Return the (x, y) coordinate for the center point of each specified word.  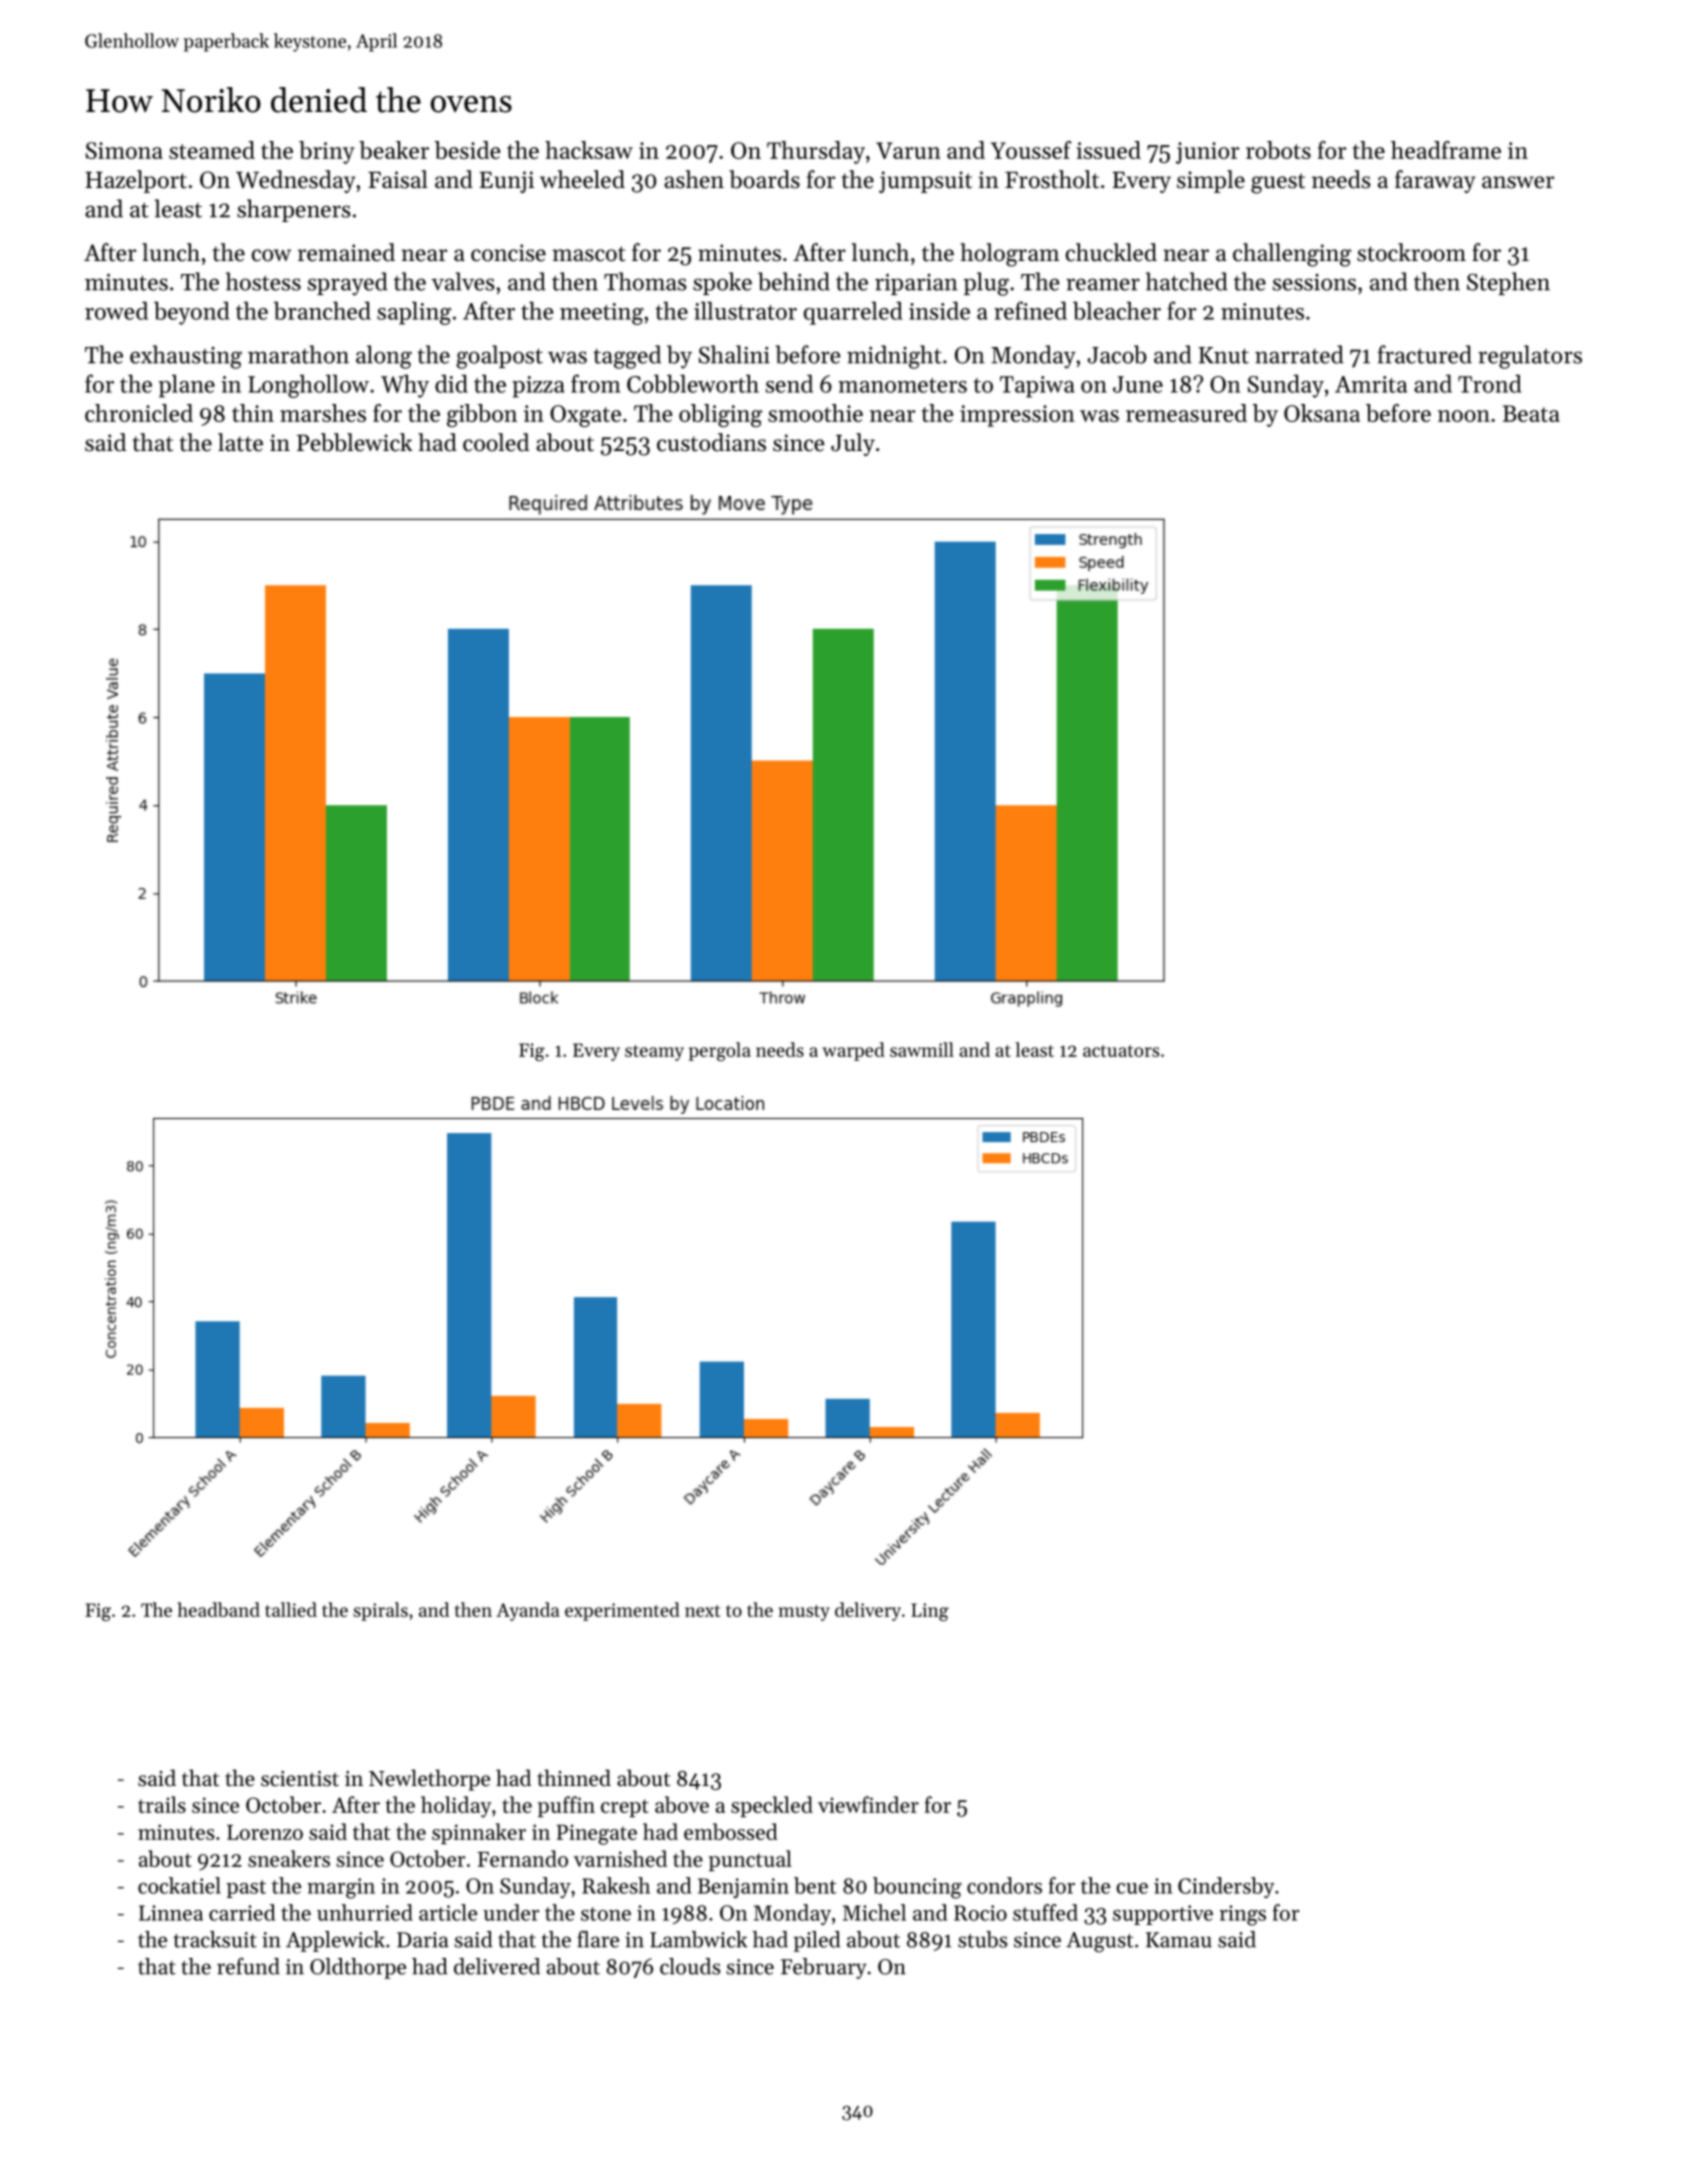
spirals (380, 1611)
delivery (868, 1611)
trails (162, 1804)
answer (1518, 182)
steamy (654, 1053)
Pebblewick (355, 442)
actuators (1121, 1051)
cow (271, 255)
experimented (622, 1611)
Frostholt (1052, 179)
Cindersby (1226, 1887)
